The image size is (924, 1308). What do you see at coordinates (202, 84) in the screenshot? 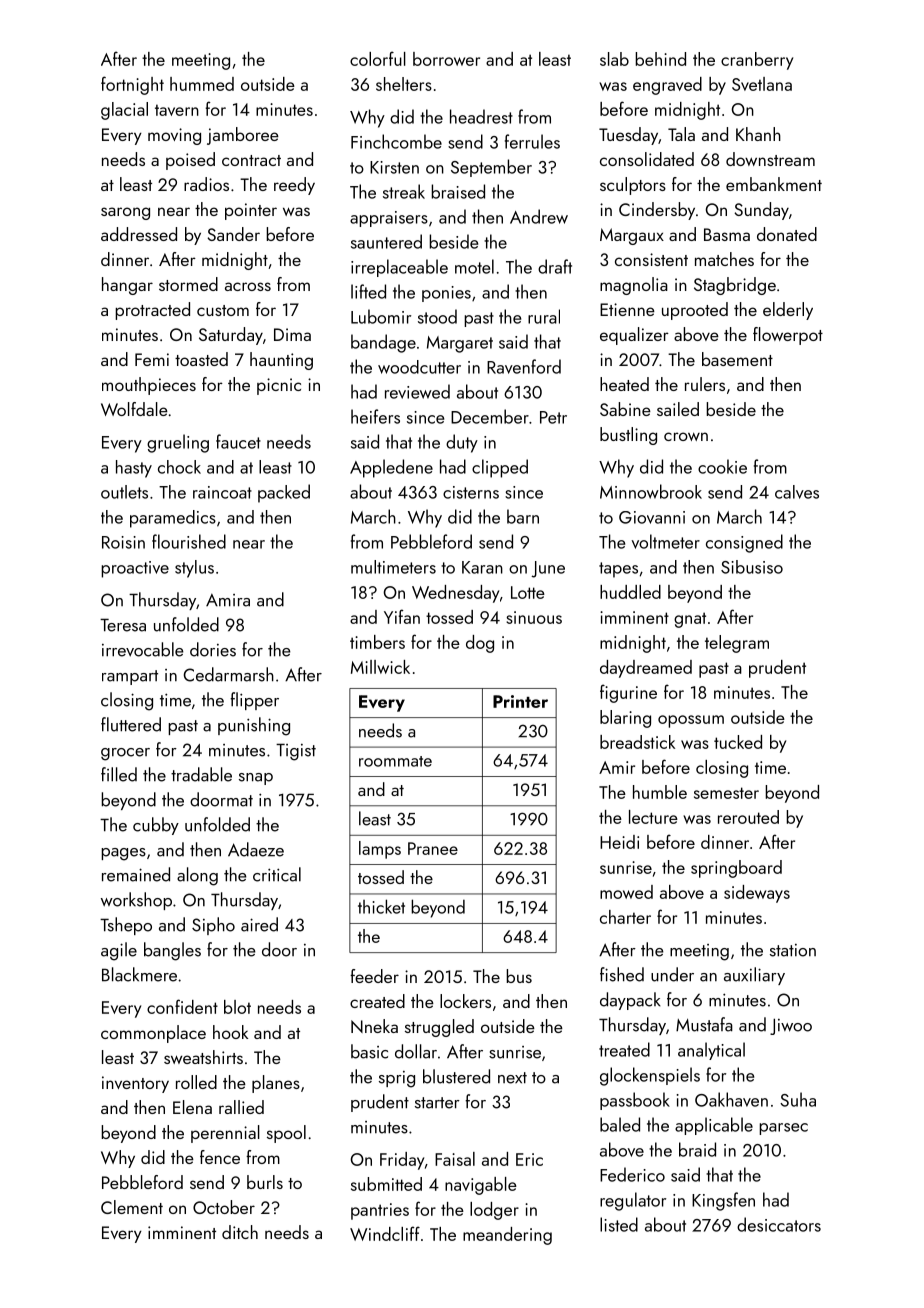
I see `hummed` at bounding box center [202, 84].
